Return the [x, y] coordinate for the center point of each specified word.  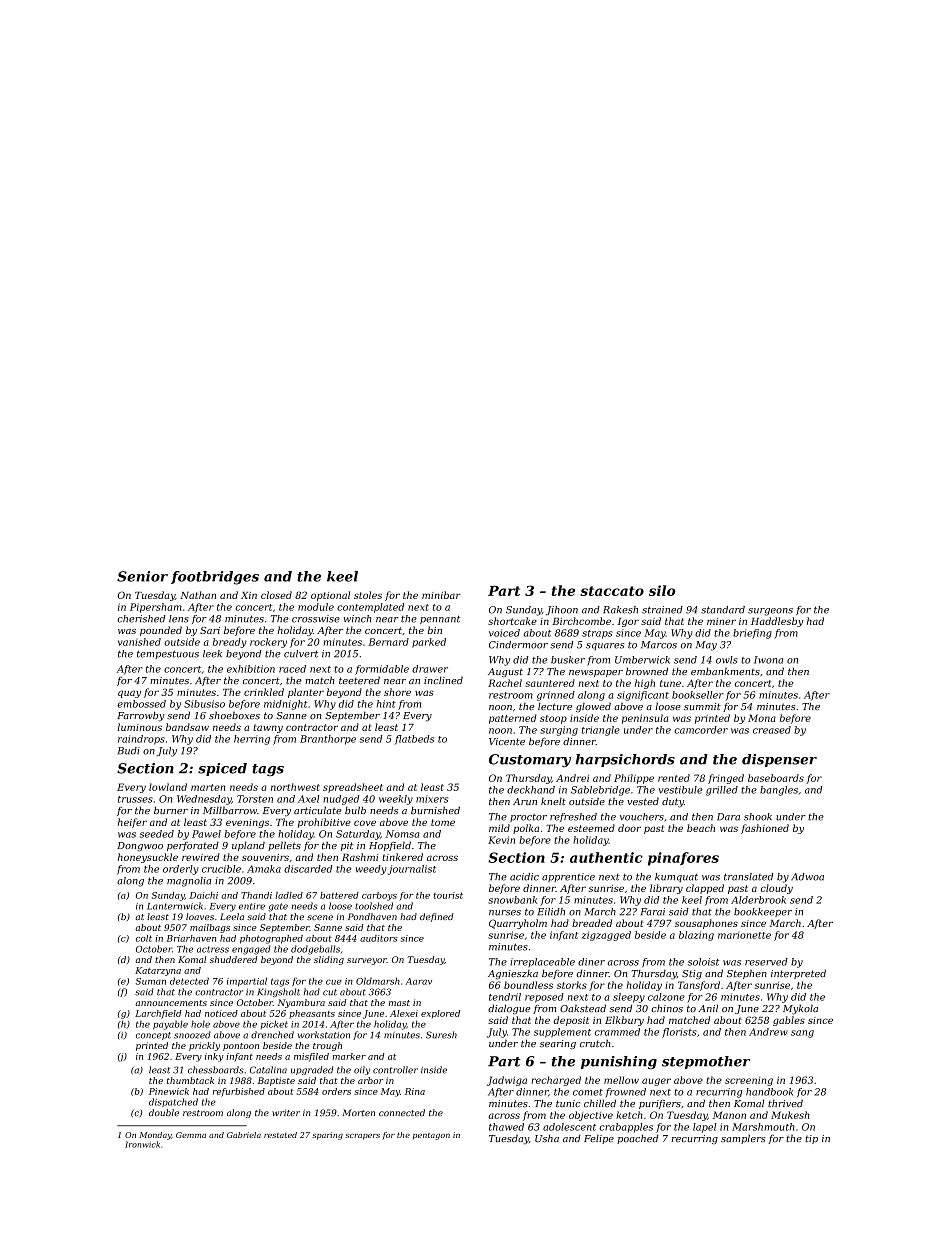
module [316, 607]
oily [362, 1070]
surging [559, 731]
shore [397, 692]
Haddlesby [777, 622]
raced [292, 669]
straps [597, 634]
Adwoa [807, 877]
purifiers [660, 1104]
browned [647, 671]
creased [772, 730]
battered [339, 895]
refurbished [239, 1092]
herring [252, 740]
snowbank [512, 900]
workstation [324, 1035]
